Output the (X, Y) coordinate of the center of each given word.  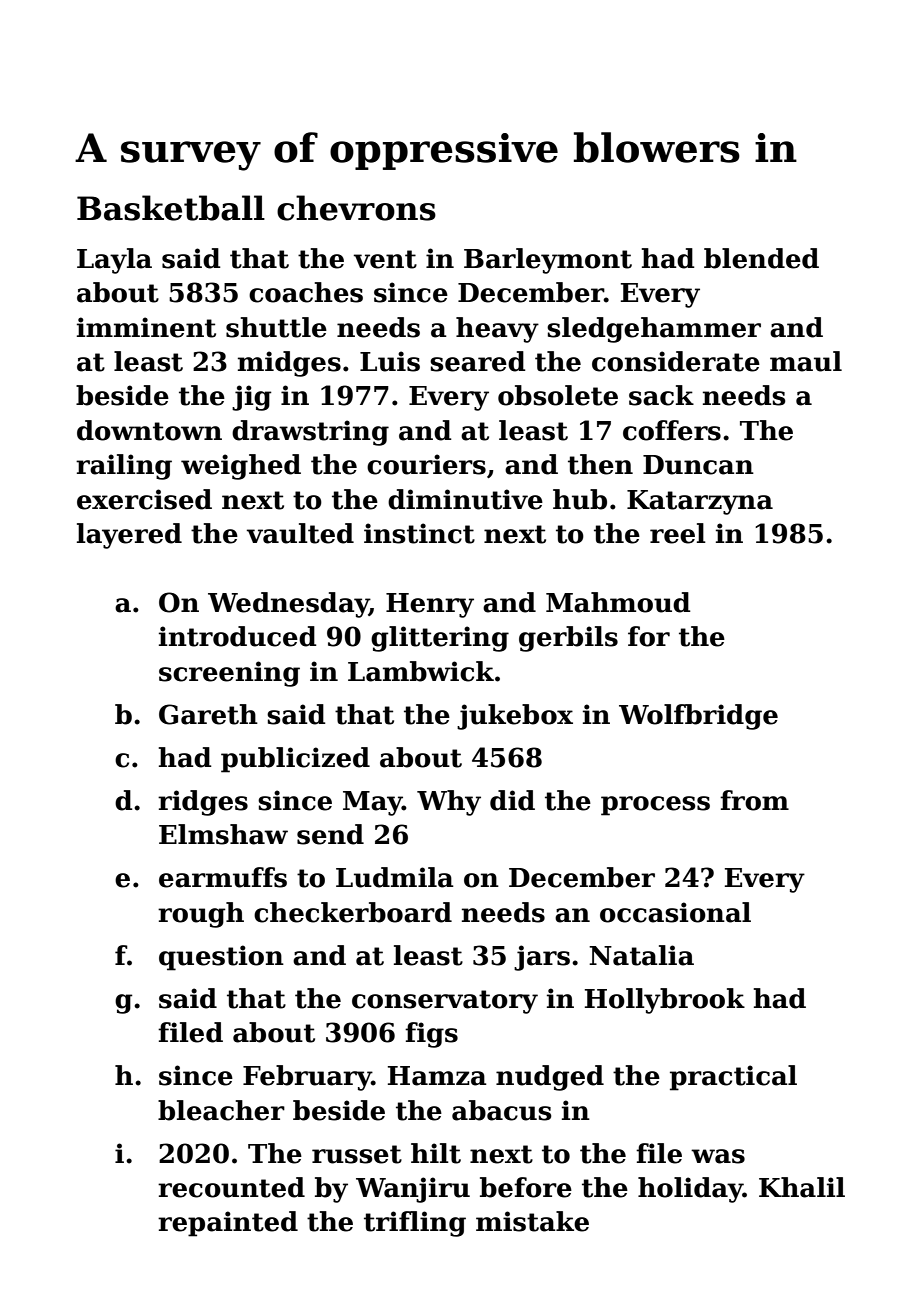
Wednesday (288, 605)
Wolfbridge (698, 717)
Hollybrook (665, 1001)
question (221, 958)
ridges (203, 803)
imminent (146, 327)
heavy (497, 330)
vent (385, 259)
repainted (228, 1224)
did (512, 800)
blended (761, 258)
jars (542, 958)
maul (806, 361)
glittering (440, 639)
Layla (114, 261)
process (655, 806)
